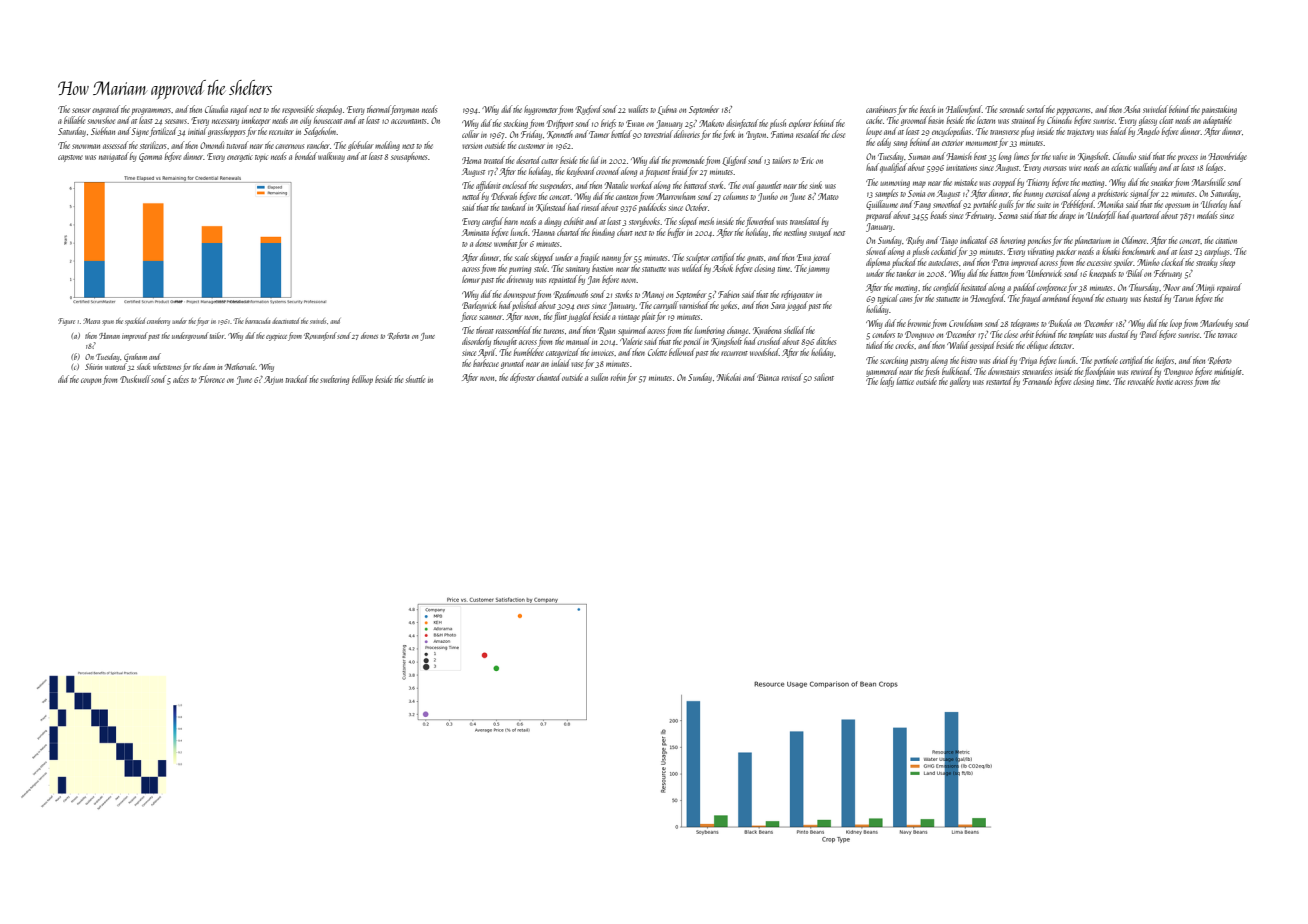  Describe the element at coordinates (1027, 334) in the page. I see `orbit` at that location.
